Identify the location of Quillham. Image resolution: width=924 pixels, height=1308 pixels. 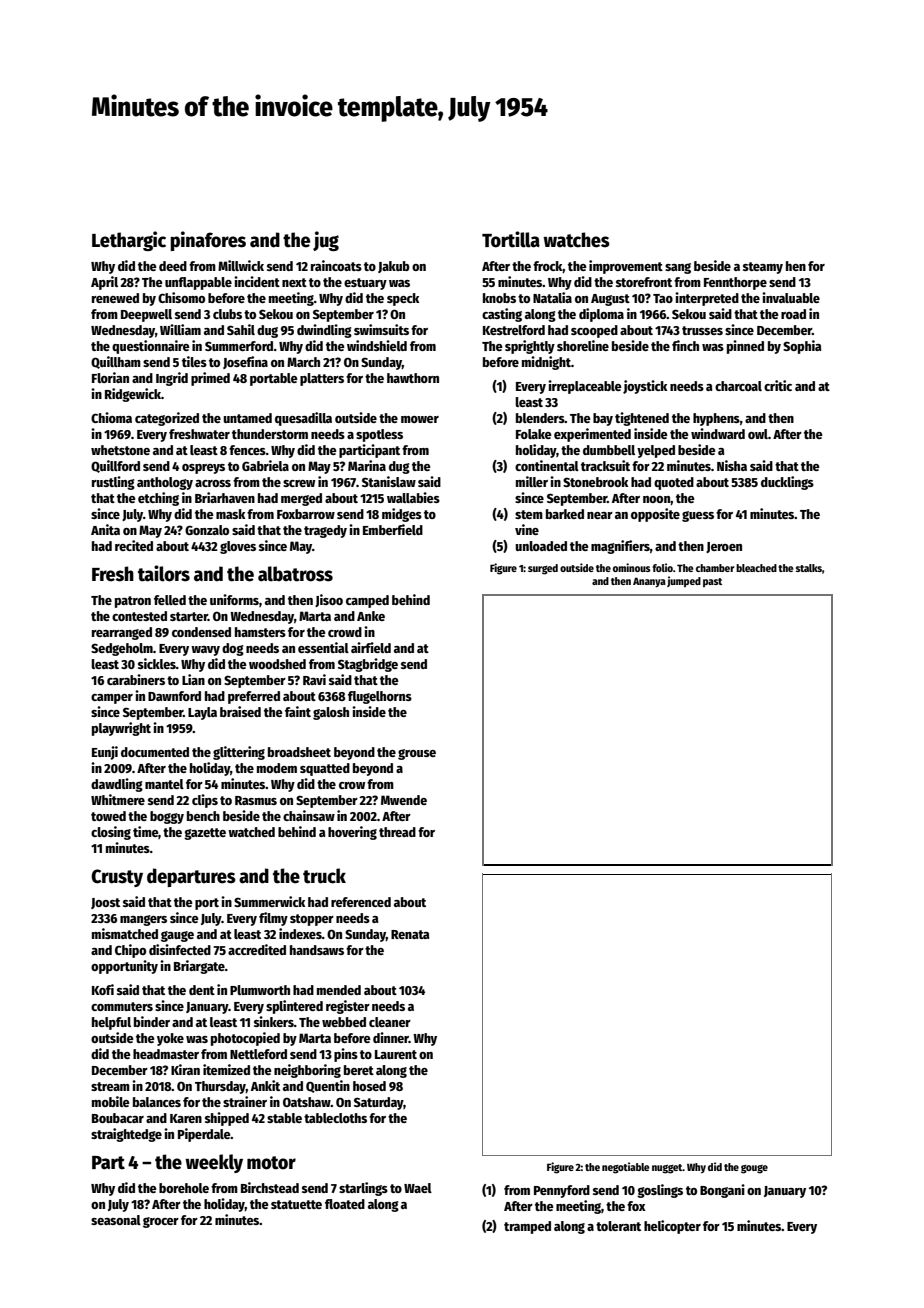
(116, 362).
